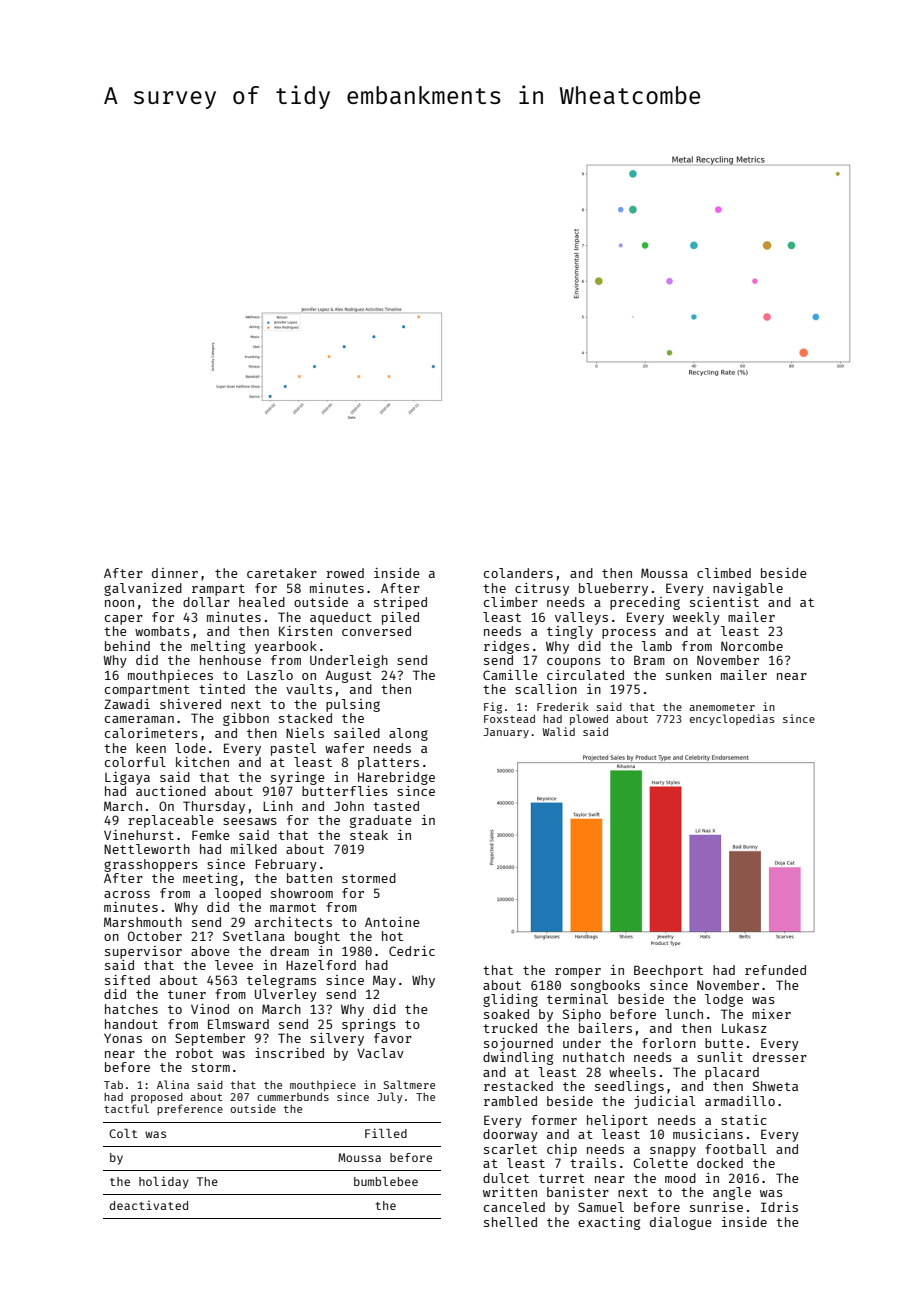  Describe the element at coordinates (246, 719) in the page. I see `gibbon` at that location.
